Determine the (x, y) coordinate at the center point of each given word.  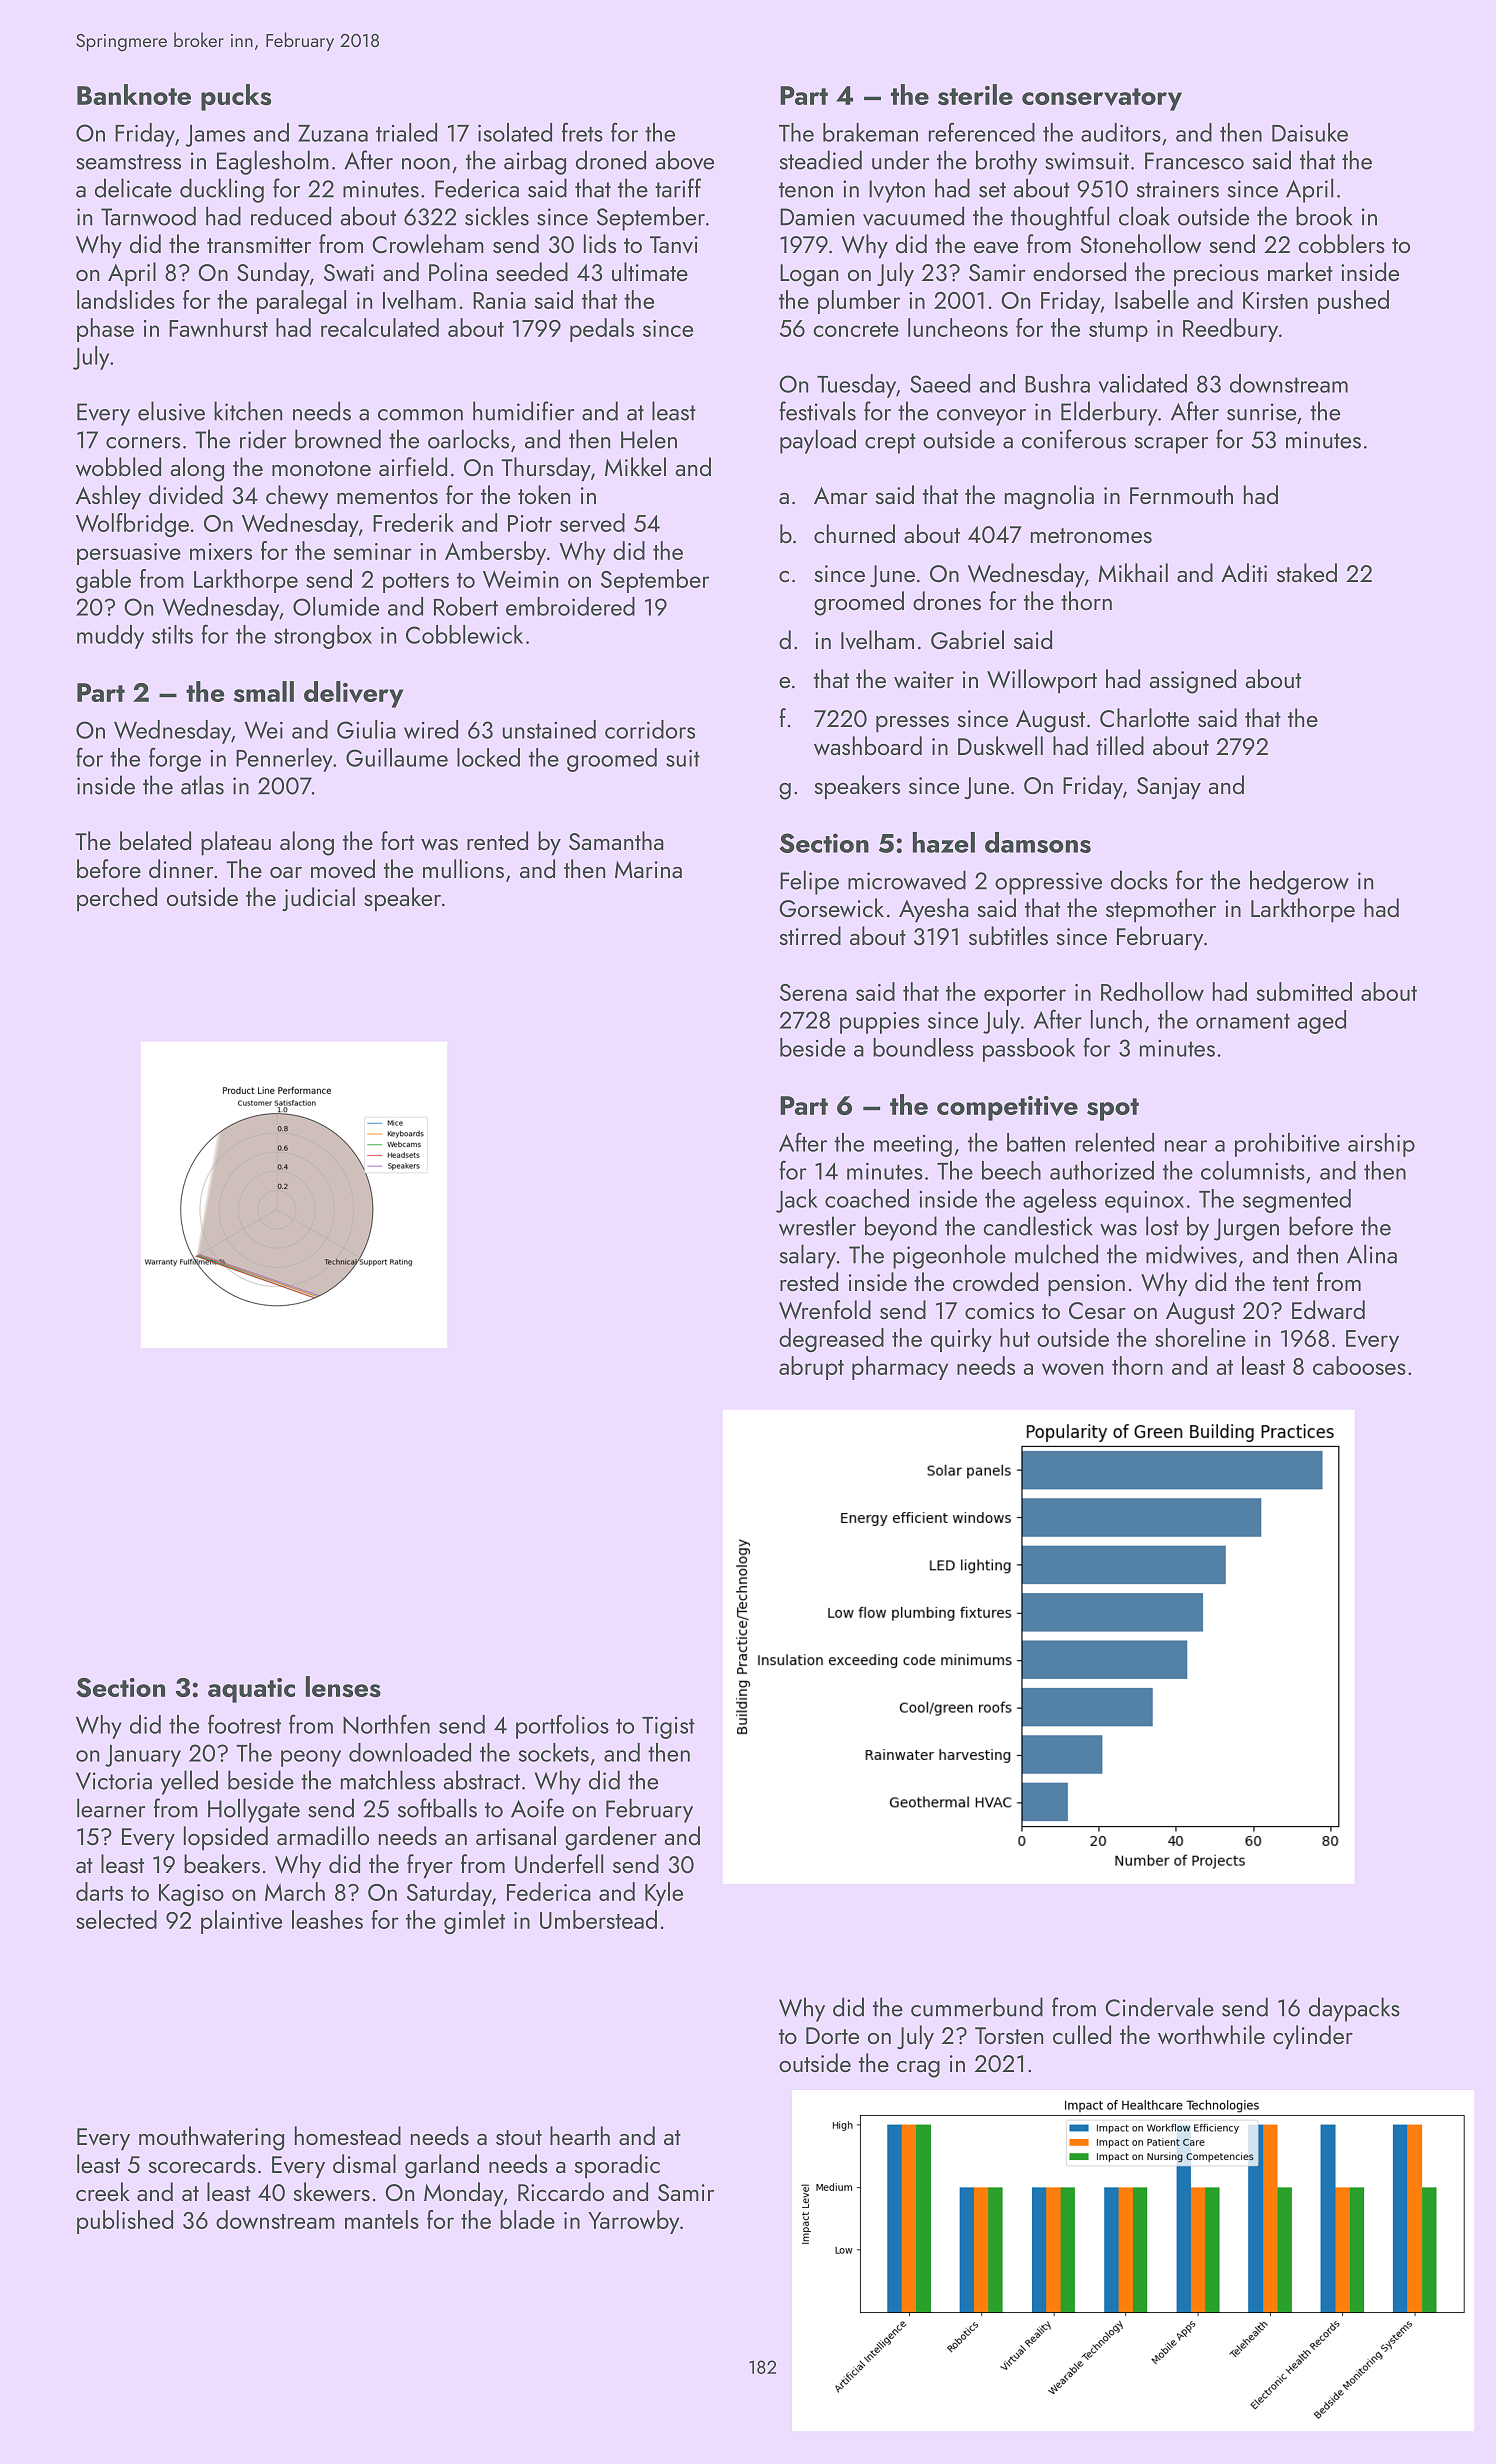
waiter (924, 680)
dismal (364, 2163)
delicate (133, 188)
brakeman (870, 132)
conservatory (1102, 99)
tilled (1120, 745)
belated (155, 840)
